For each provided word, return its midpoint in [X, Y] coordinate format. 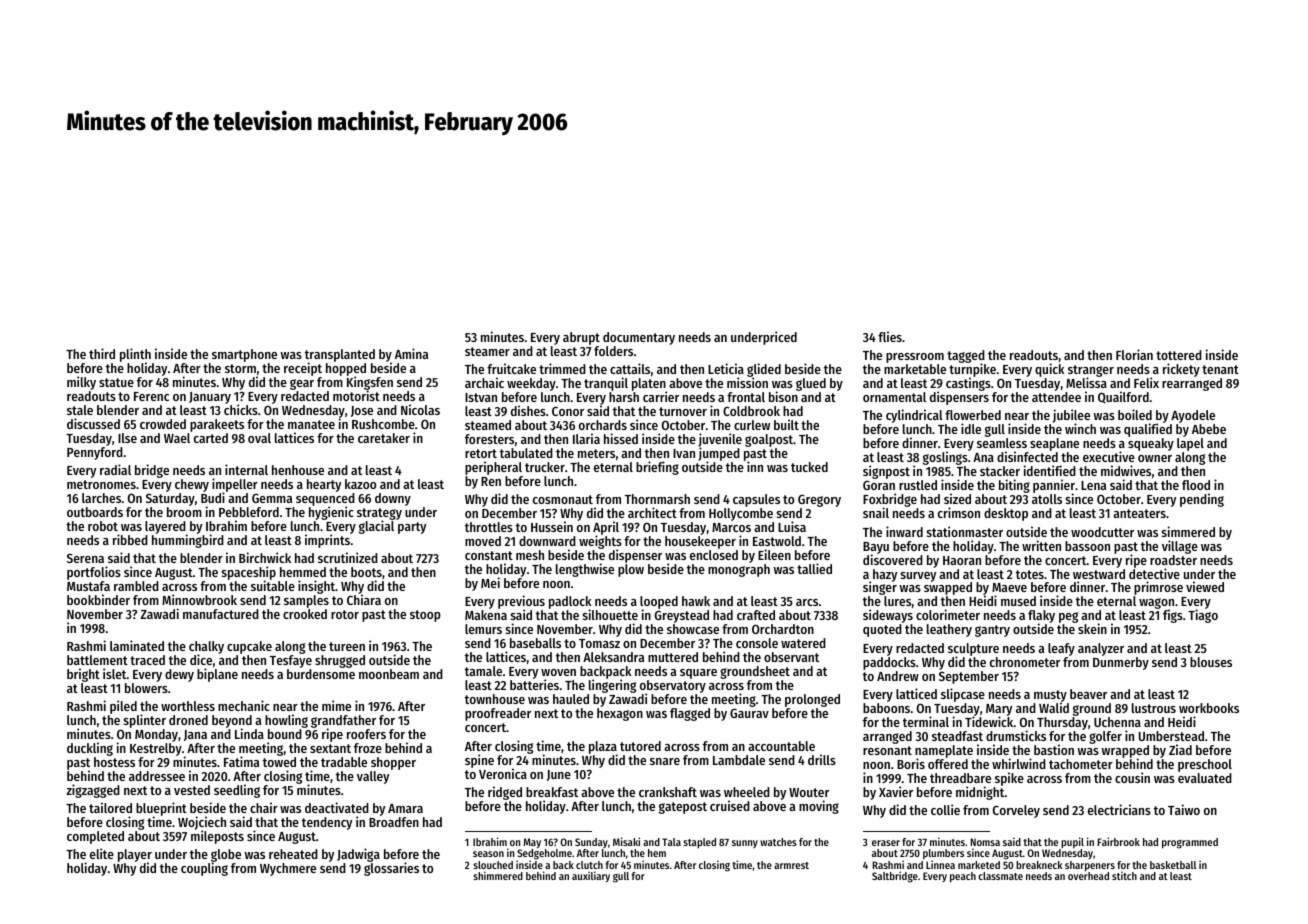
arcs [807, 602]
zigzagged [93, 791]
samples [306, 601]
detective [1154, 573]
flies [890, 336]
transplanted [340, 355]
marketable [915, 369]
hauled [571, 699]
